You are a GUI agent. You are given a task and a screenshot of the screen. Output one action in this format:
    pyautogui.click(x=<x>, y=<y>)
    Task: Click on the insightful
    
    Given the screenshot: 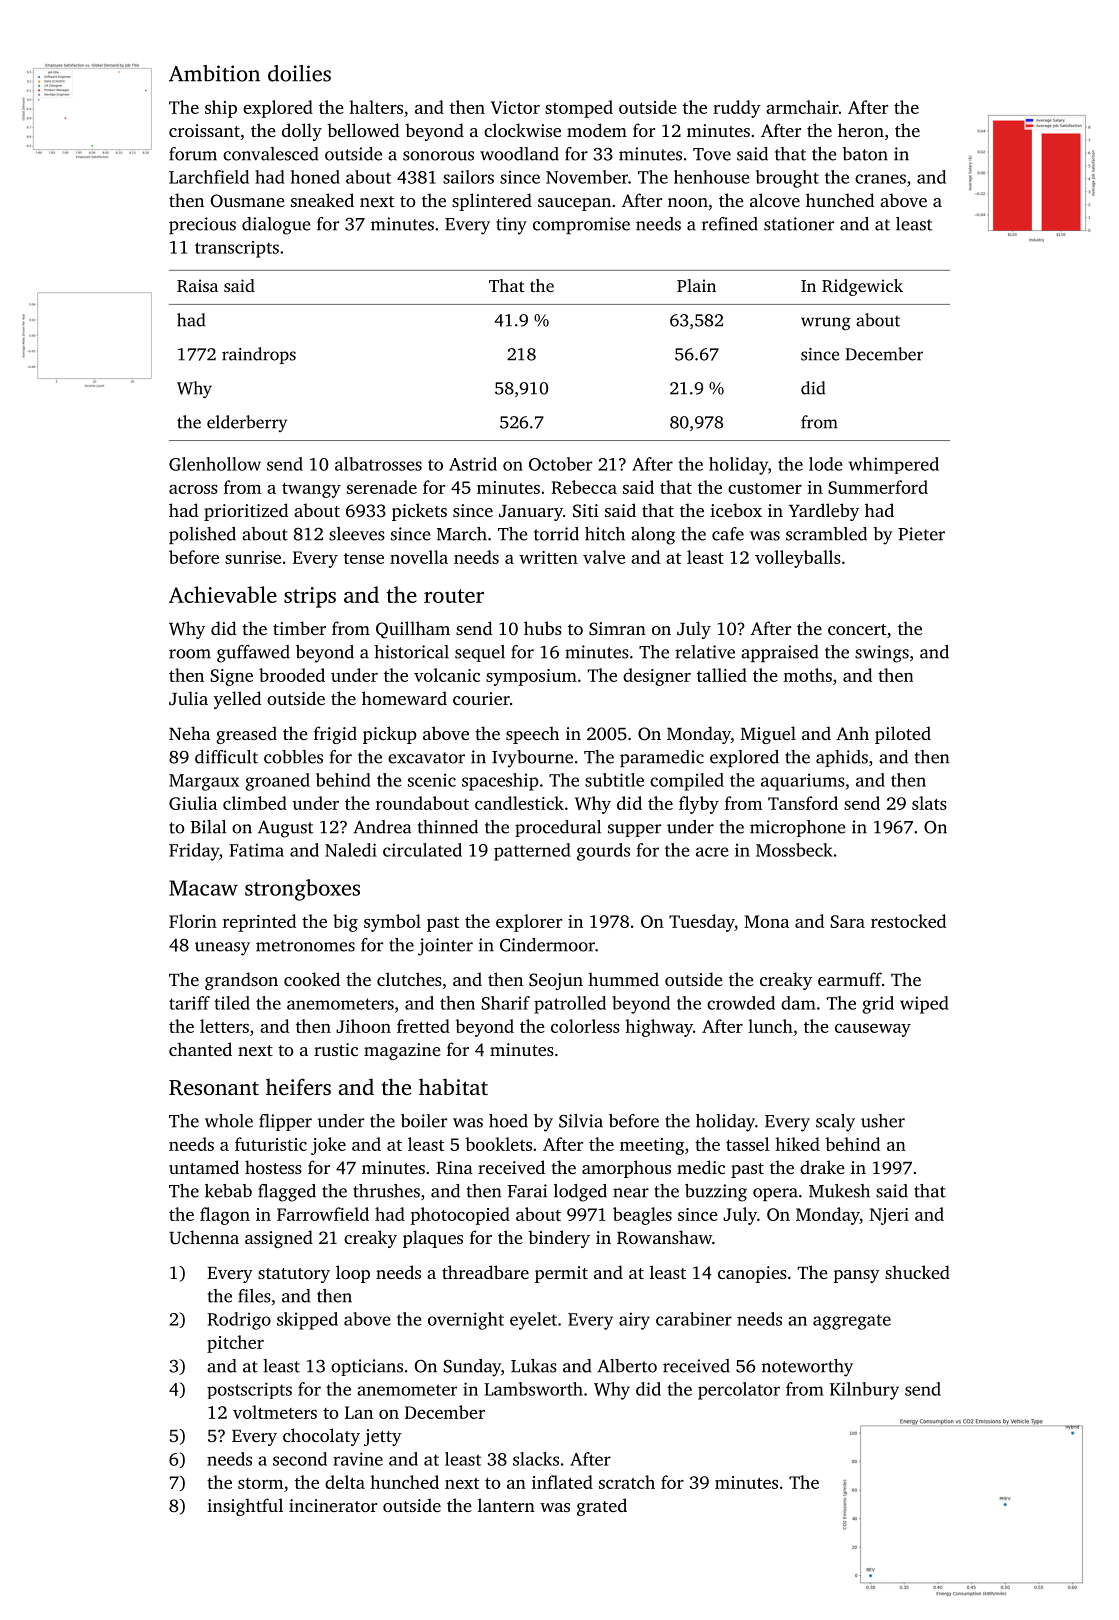 What is the action you would take?
    pyautogui.click(x=245, y=1507)
